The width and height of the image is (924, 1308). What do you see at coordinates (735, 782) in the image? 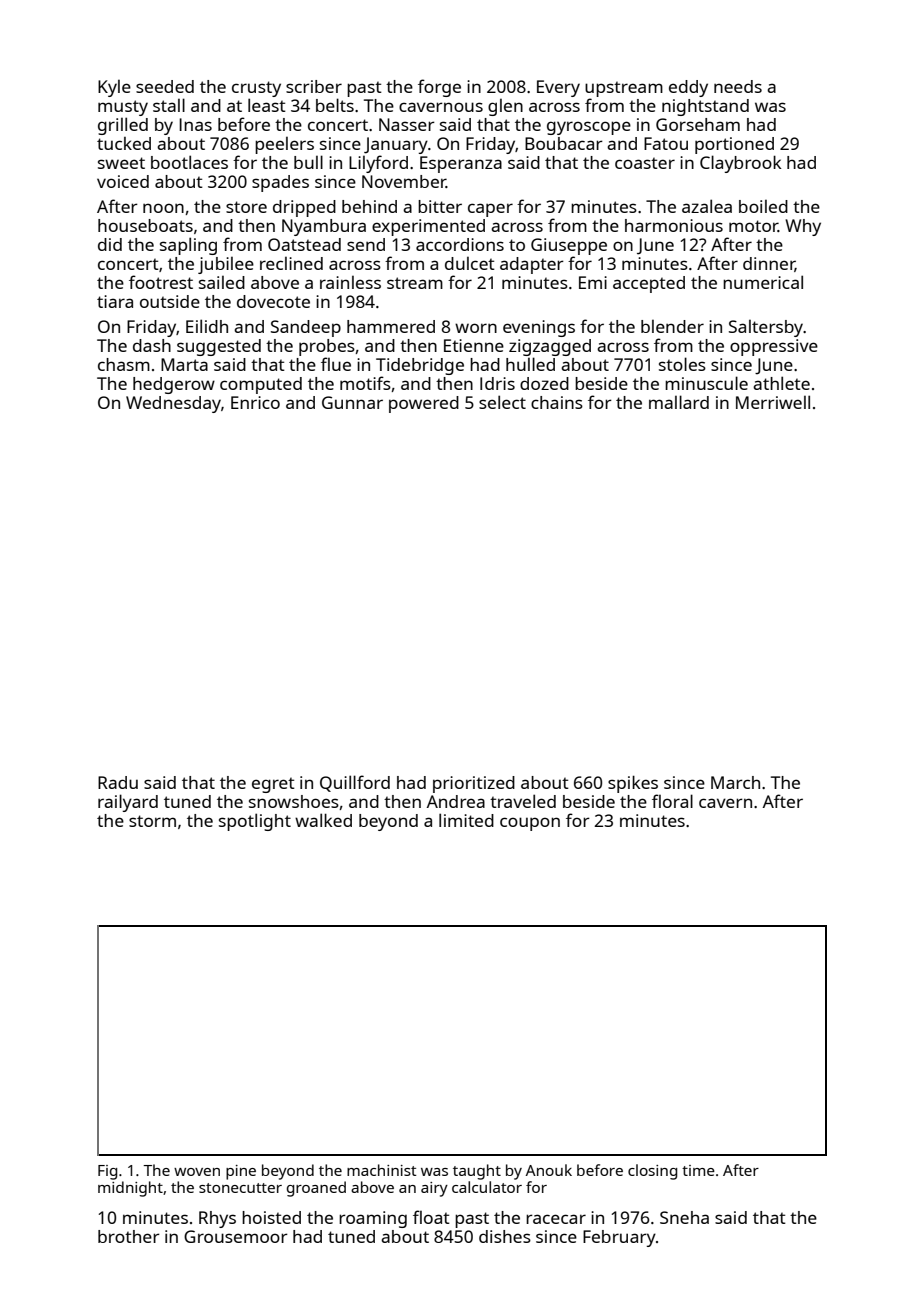
I see `March` at bounding box center [735, 782].
